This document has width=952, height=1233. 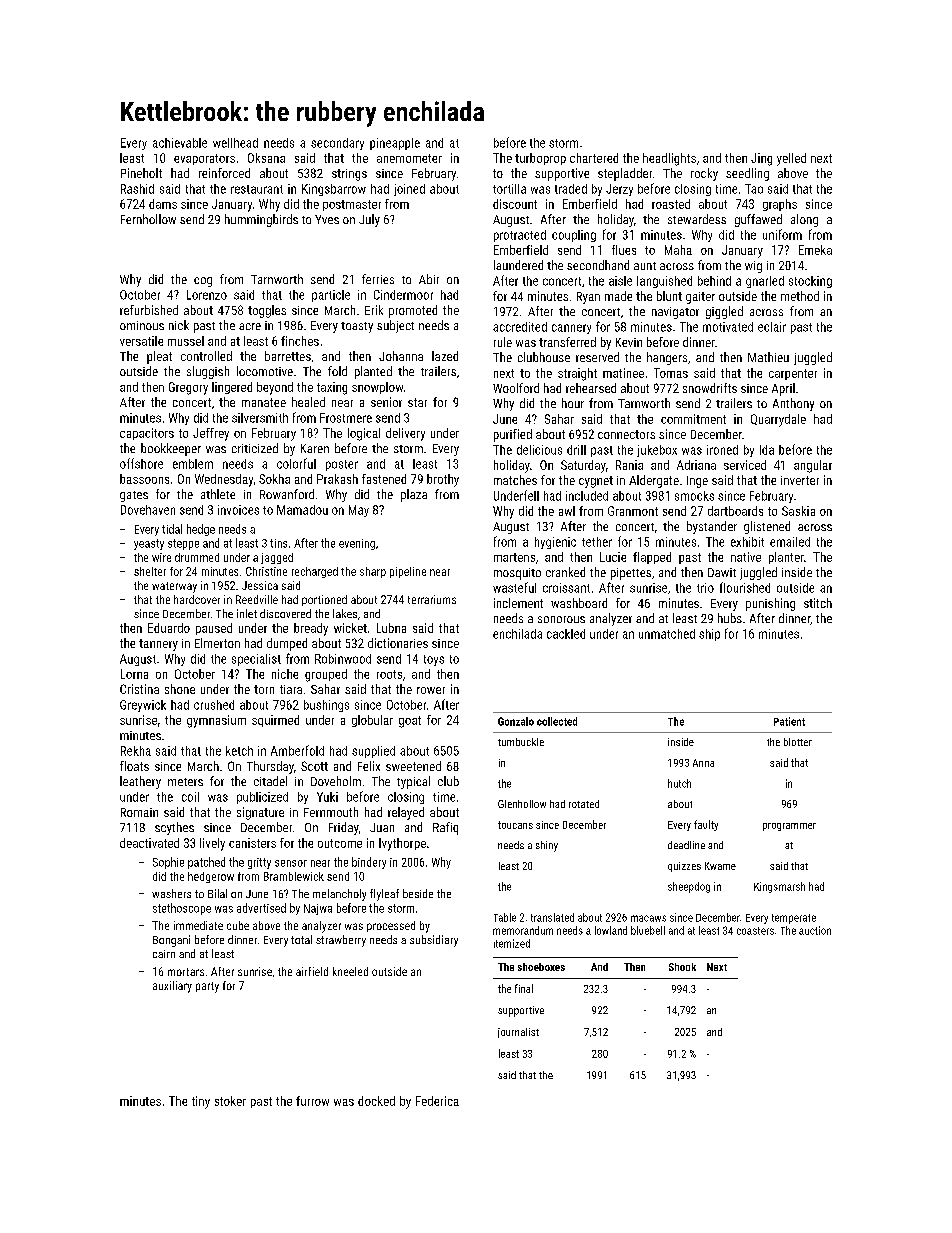 What do you see at coordinates (408, 572) in the document?
I see `pipeline` at bounding box center [408, 572].
